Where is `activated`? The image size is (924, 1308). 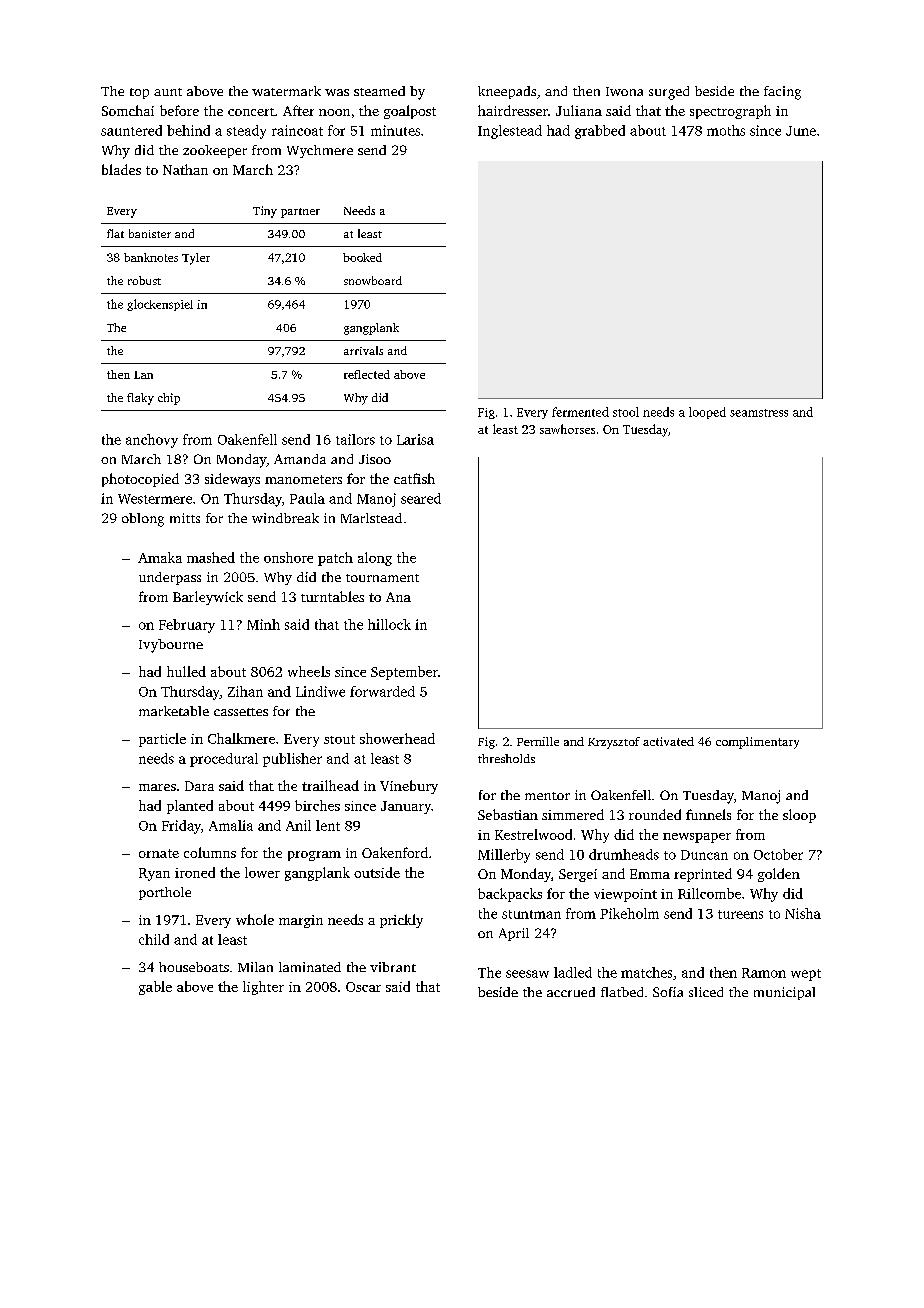 activated is located at coordinates (668, 741).
